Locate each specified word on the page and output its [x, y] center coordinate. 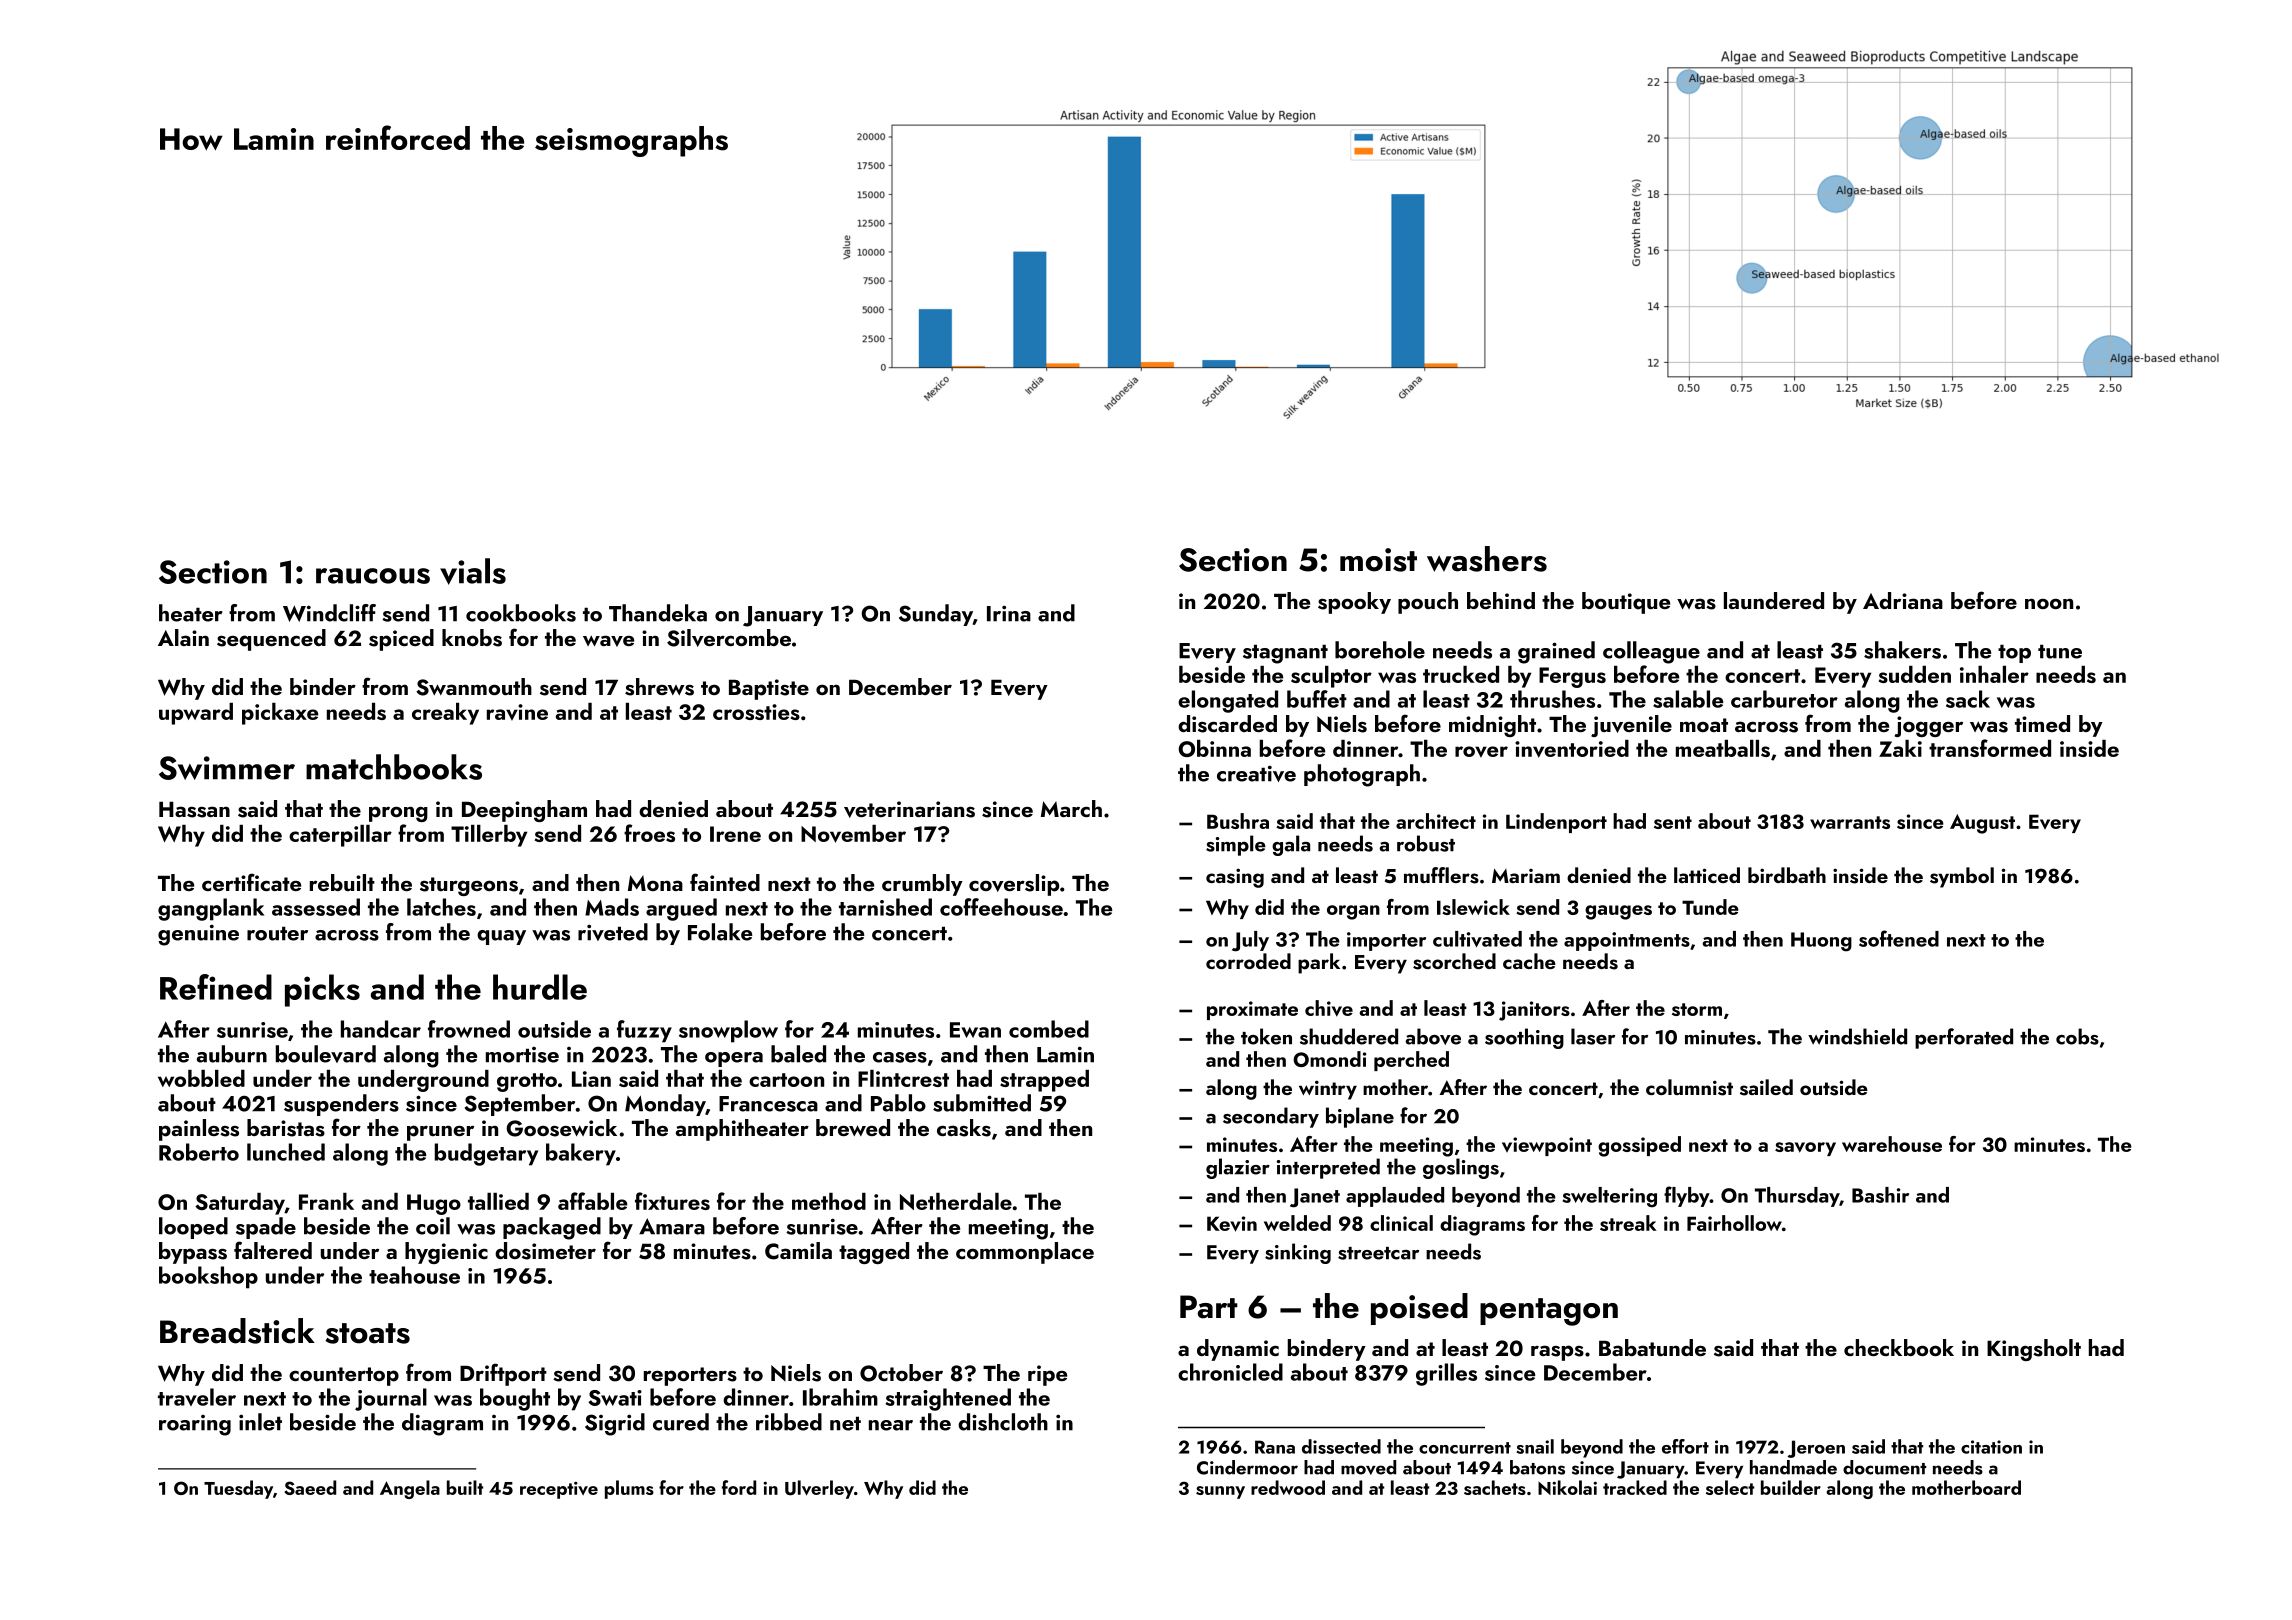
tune [2060, 652]
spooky [1354, 603]
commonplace [1025, 1253]
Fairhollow [1734, 1223]
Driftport [503, 1374]
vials [473, 571]
